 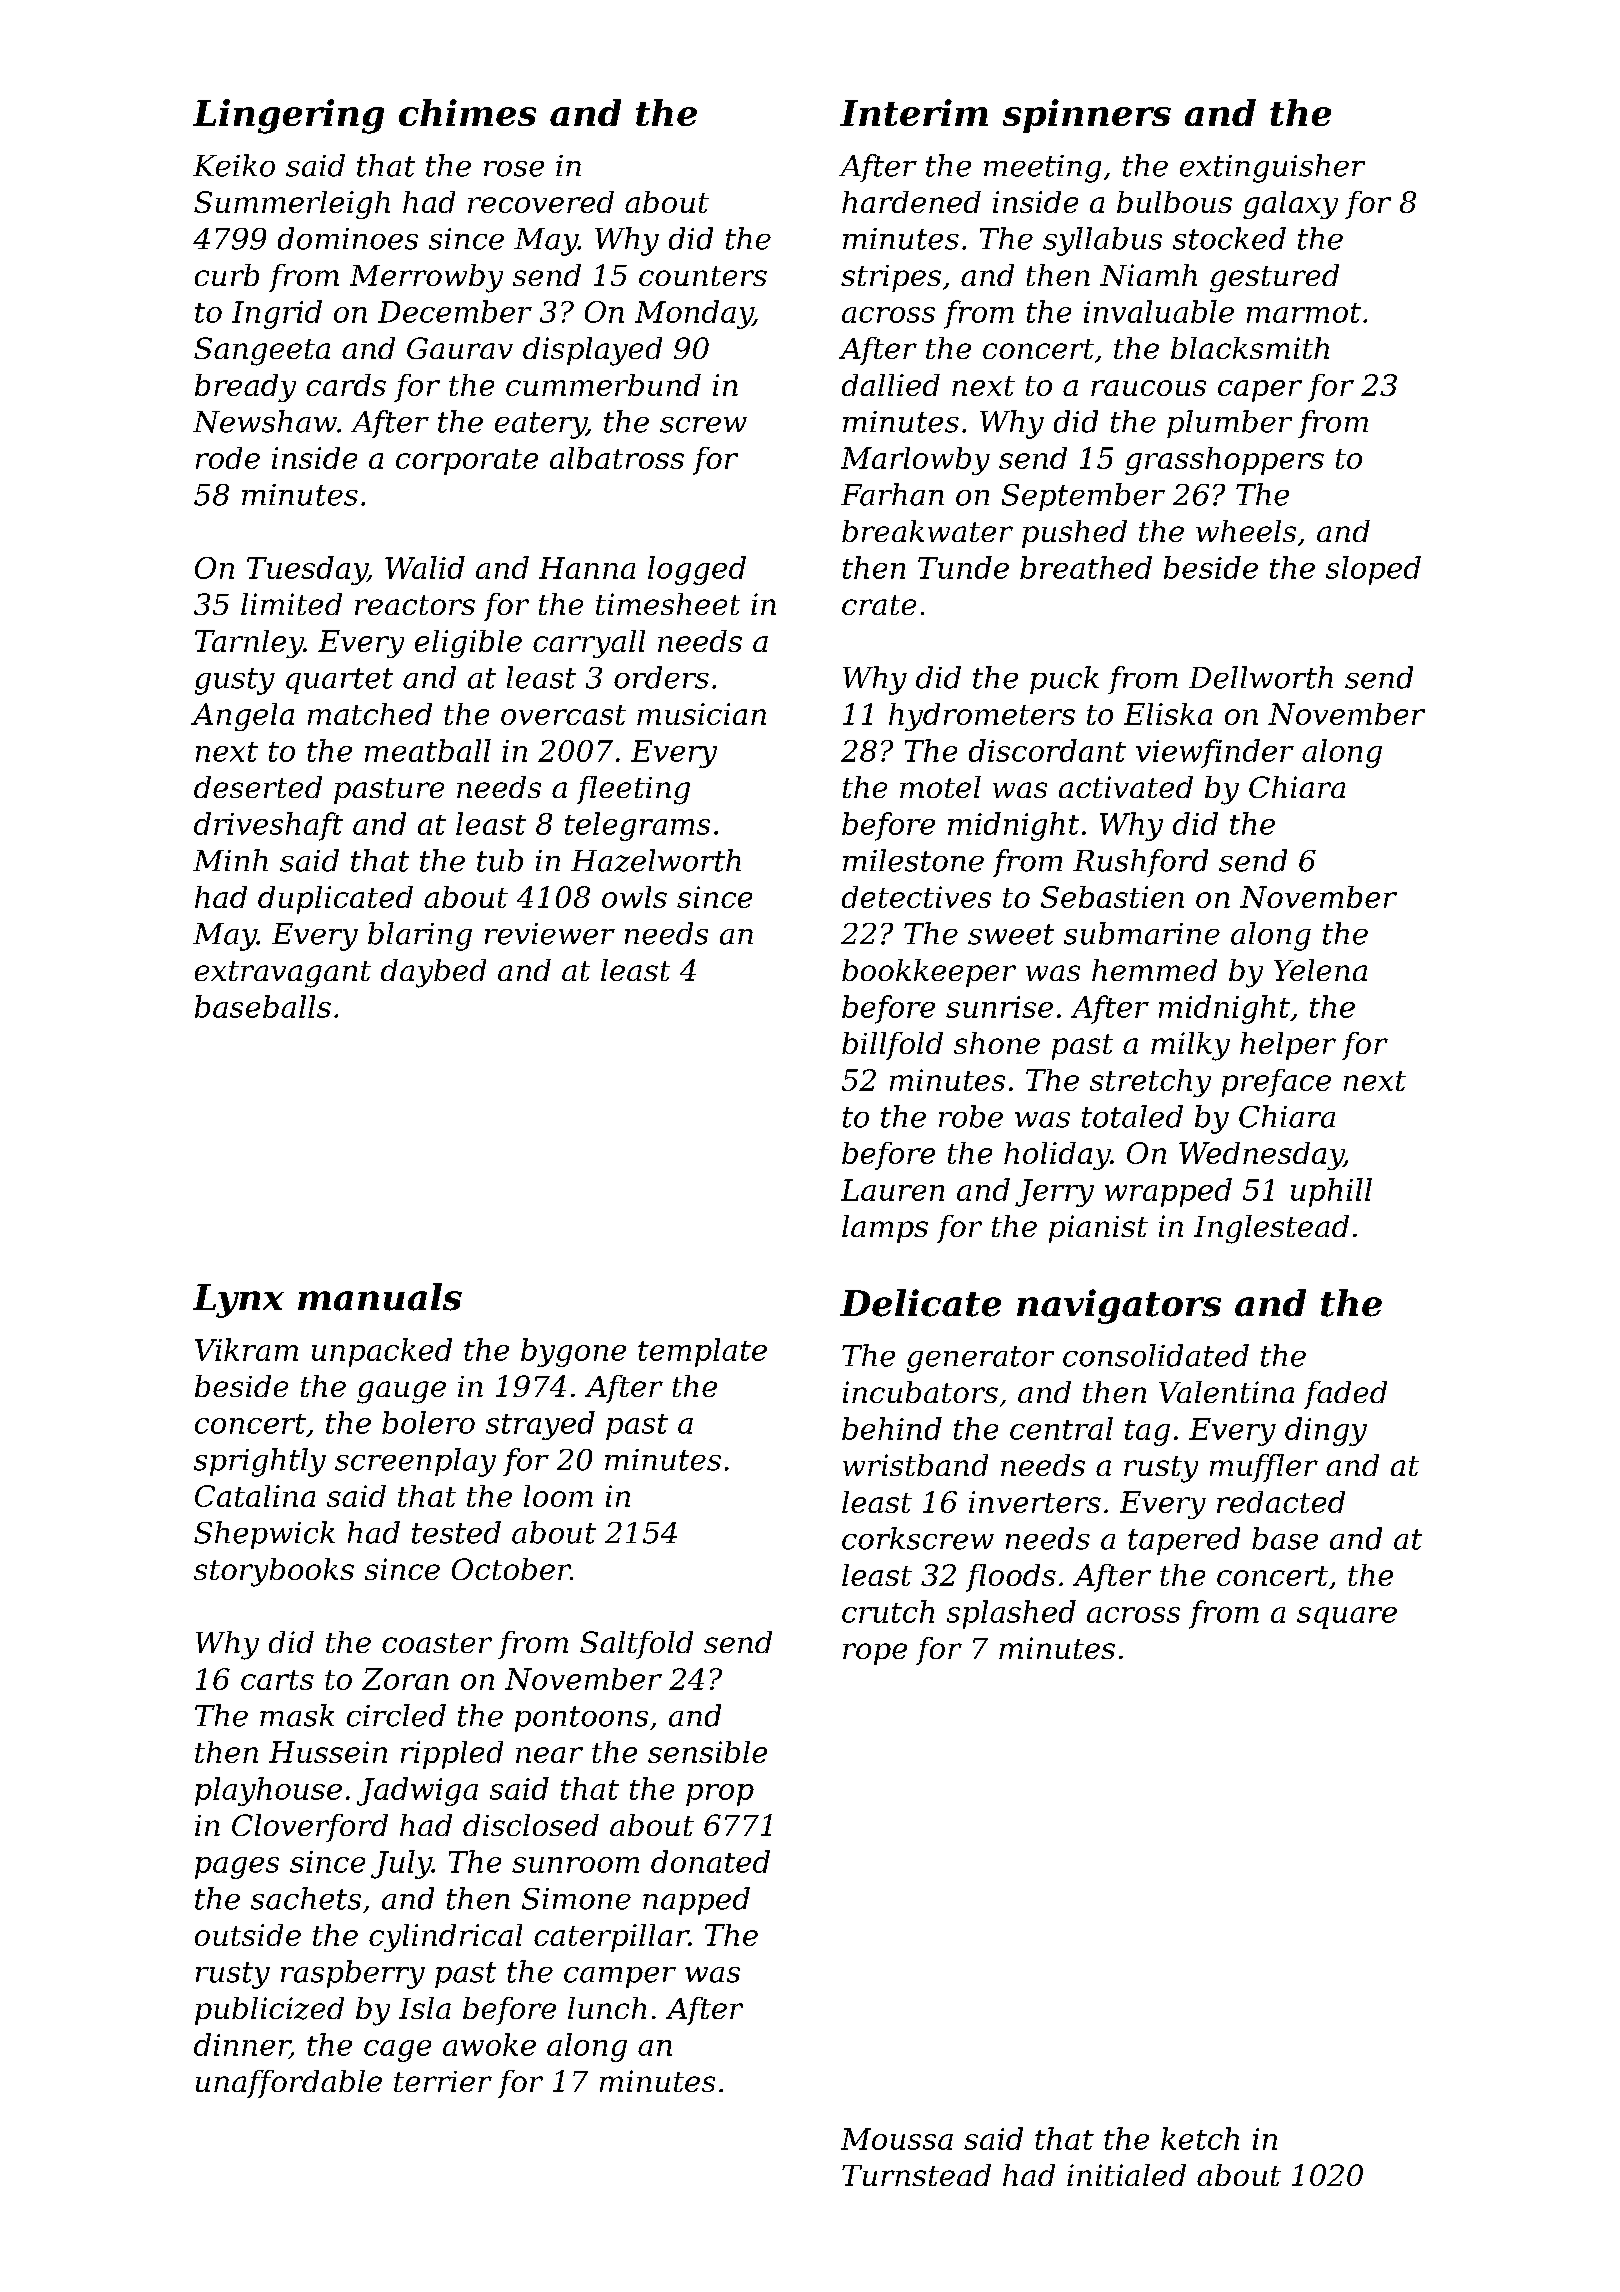 What do you see at coordinates (914, 112) in the screenshot?
I see `Interim` at bounding box center [914, 112].
